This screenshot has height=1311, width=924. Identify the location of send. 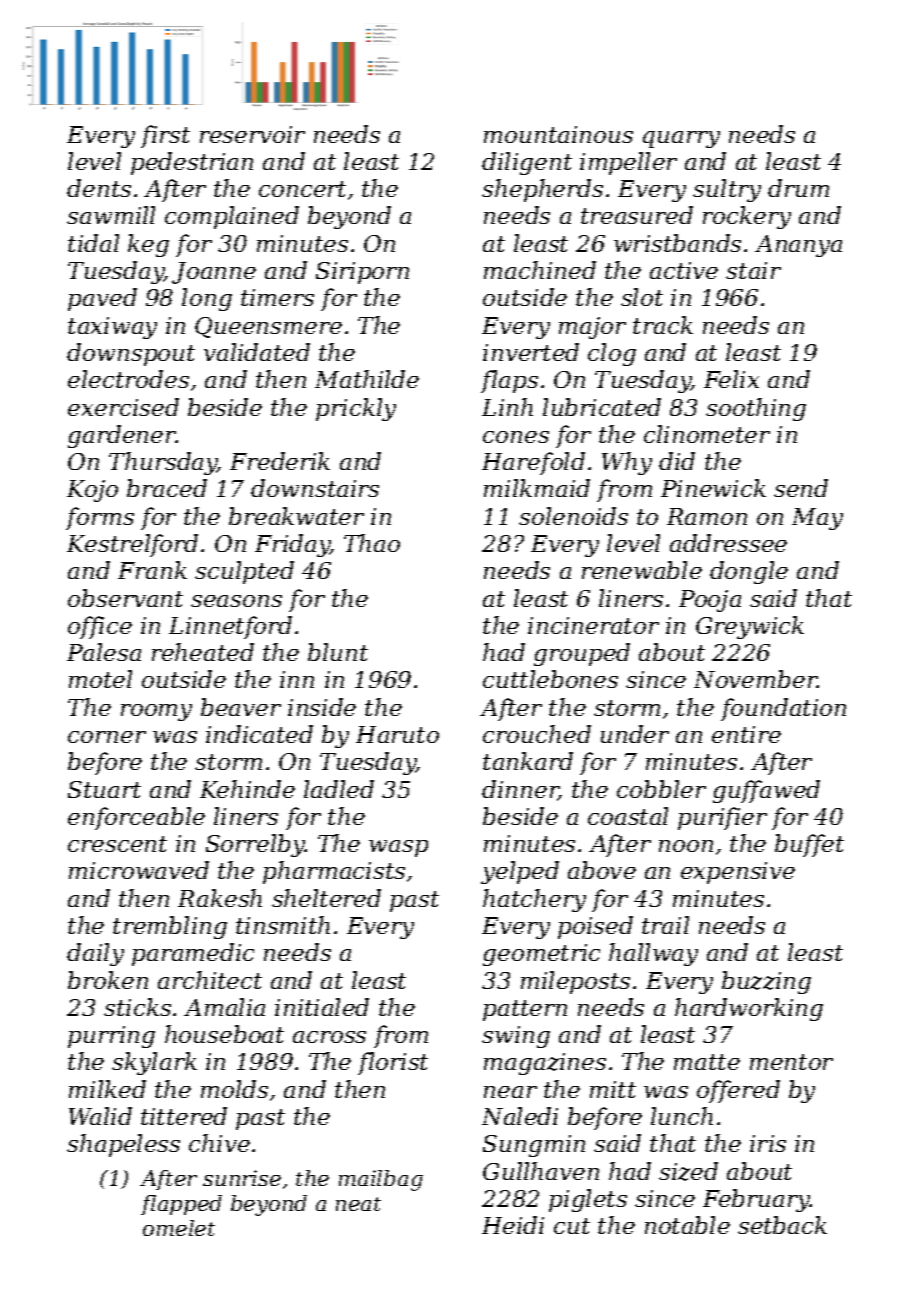
(801, 488).
